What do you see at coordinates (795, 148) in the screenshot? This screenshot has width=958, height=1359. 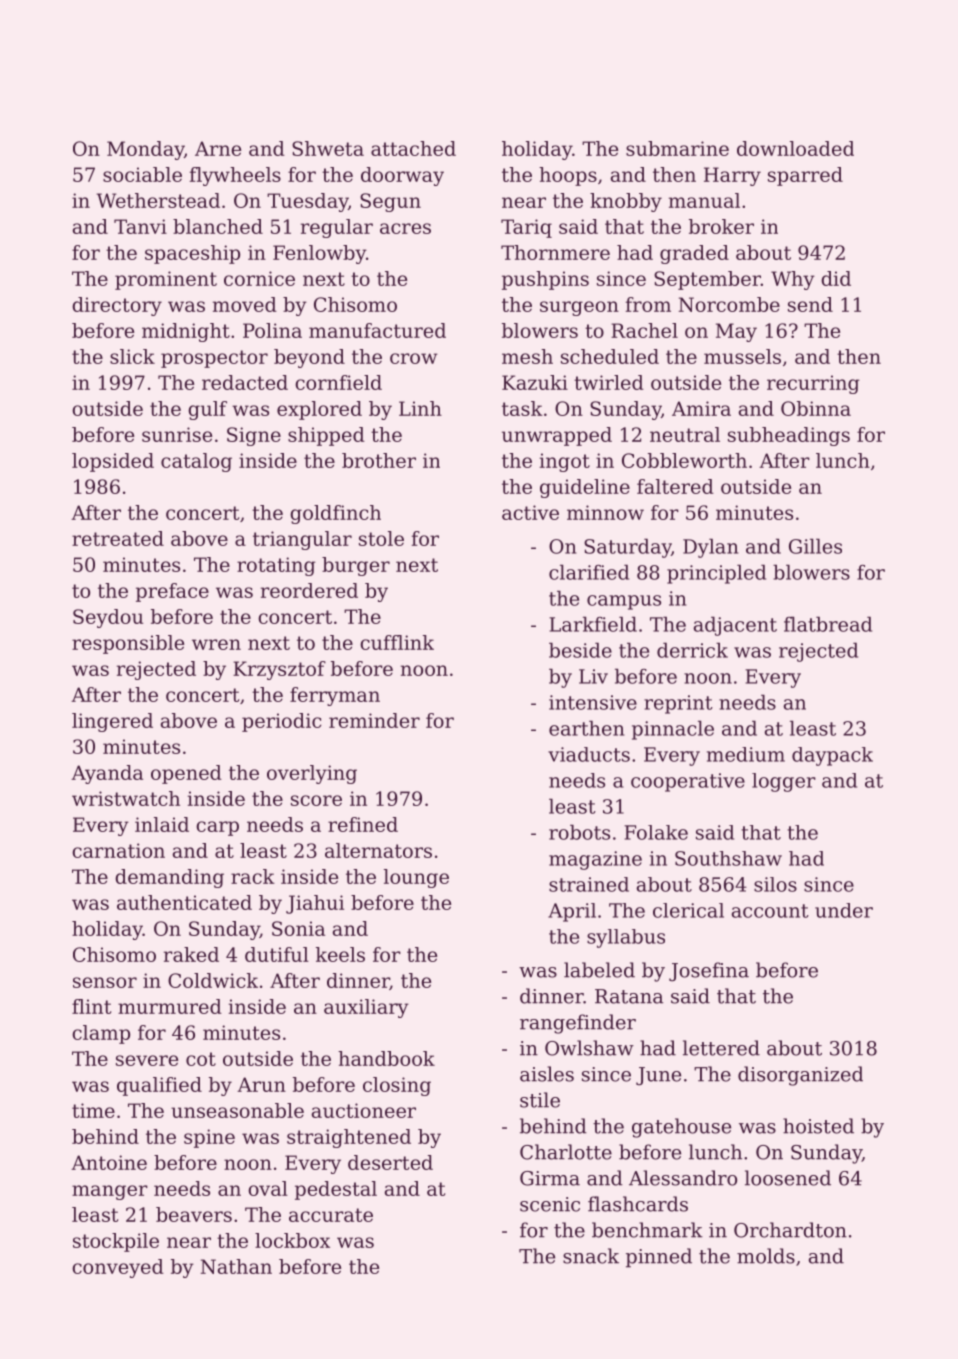 I see `downloaded` at bounding box center [795, 148].
